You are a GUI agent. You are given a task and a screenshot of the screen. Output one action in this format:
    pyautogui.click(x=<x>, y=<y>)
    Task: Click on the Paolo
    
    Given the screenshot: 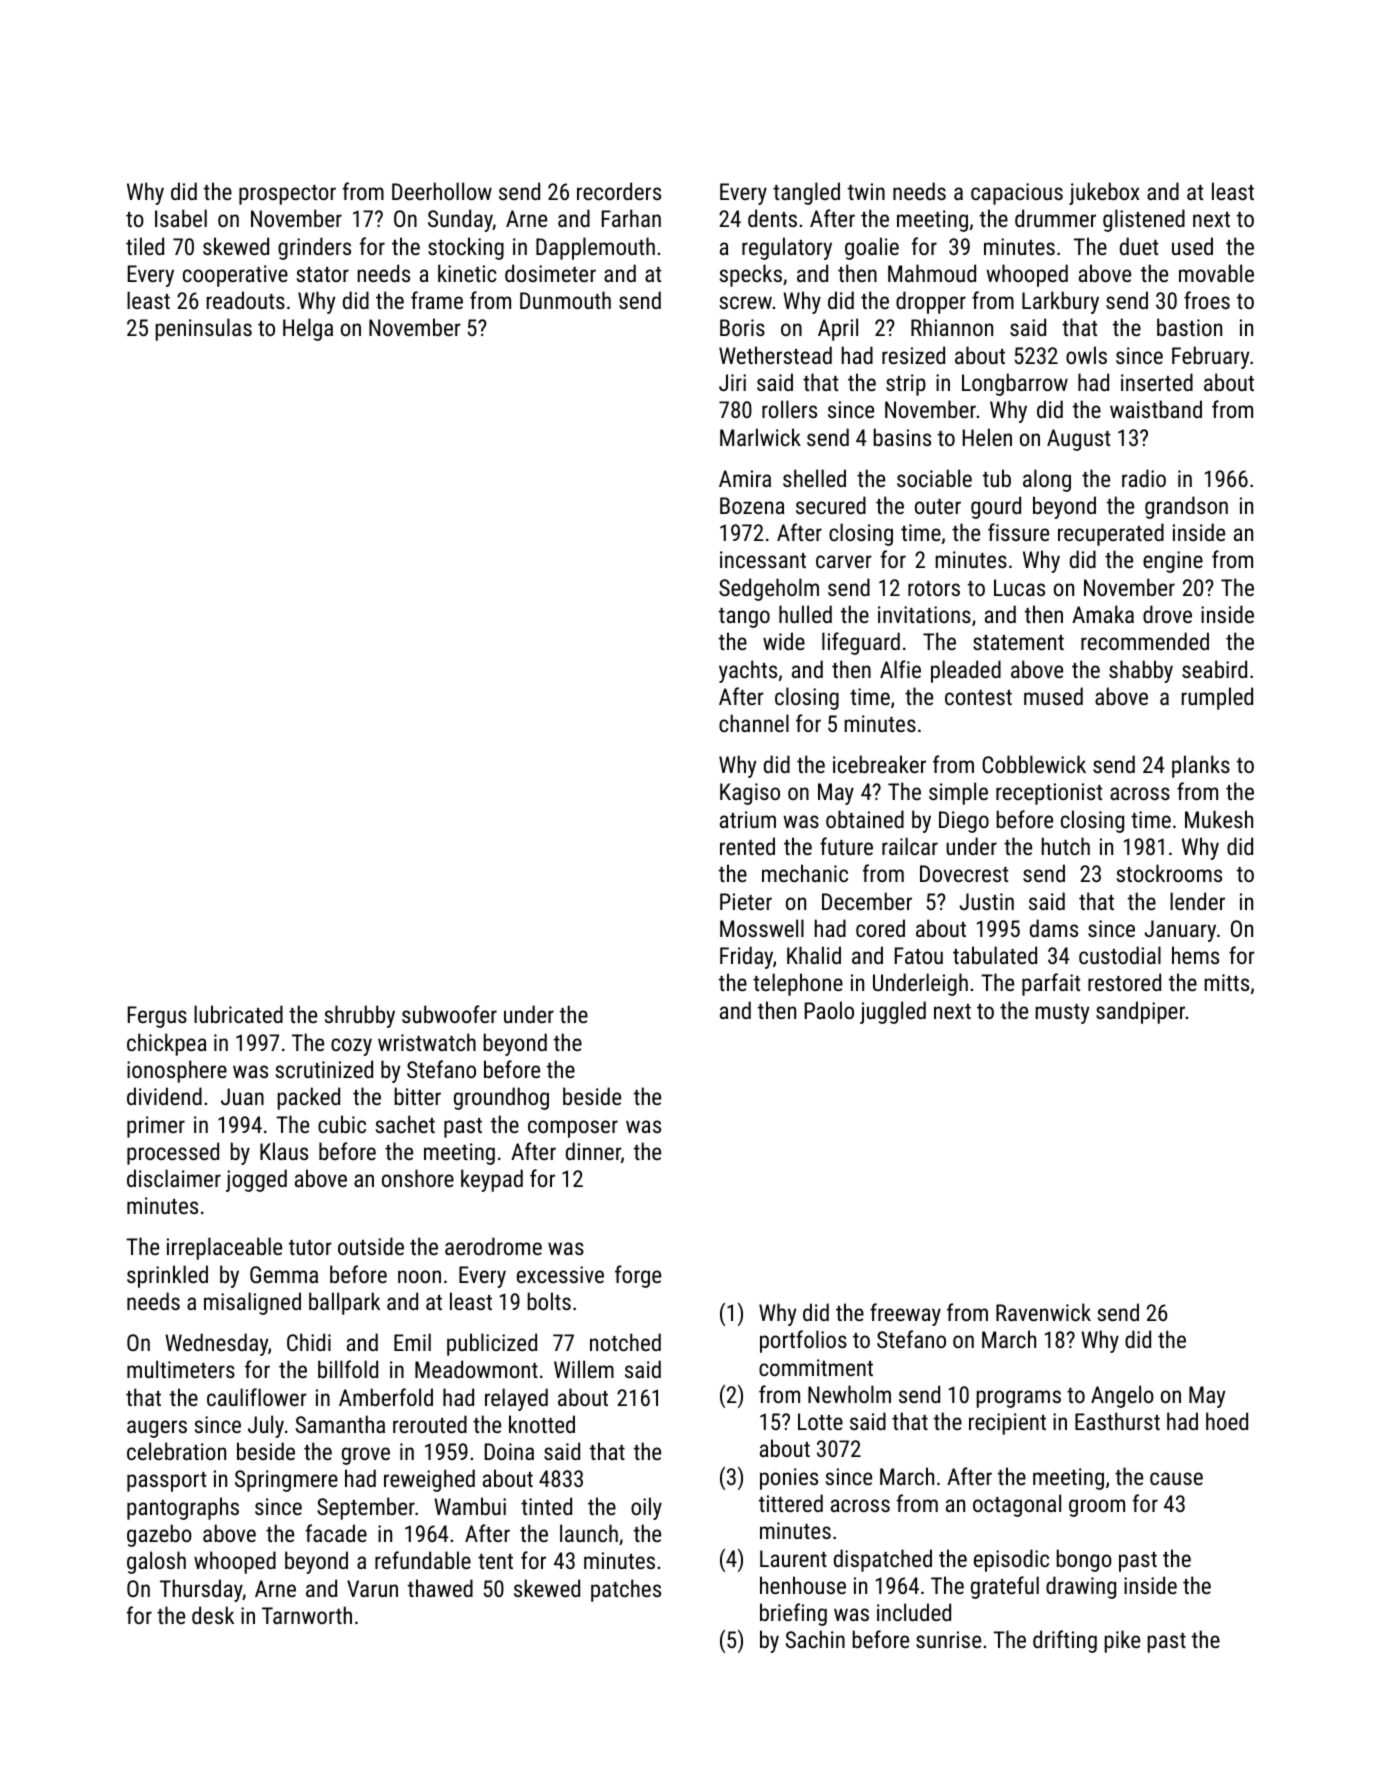 What is the action you would take?
    pyautogui.click(x=829, y=1010)
